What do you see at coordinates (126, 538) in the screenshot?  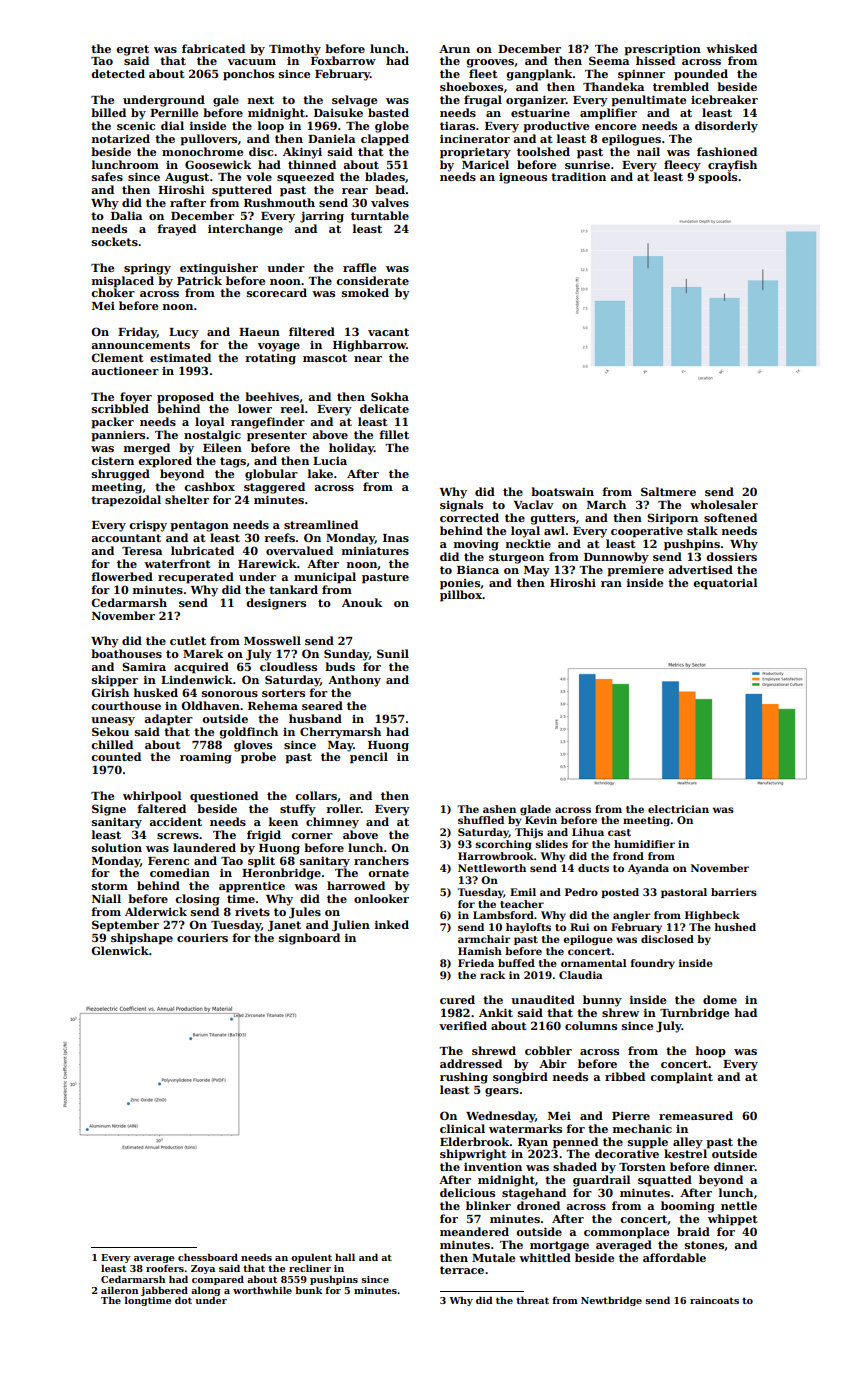 I see `accountant` at bounding box center [126, 538].
